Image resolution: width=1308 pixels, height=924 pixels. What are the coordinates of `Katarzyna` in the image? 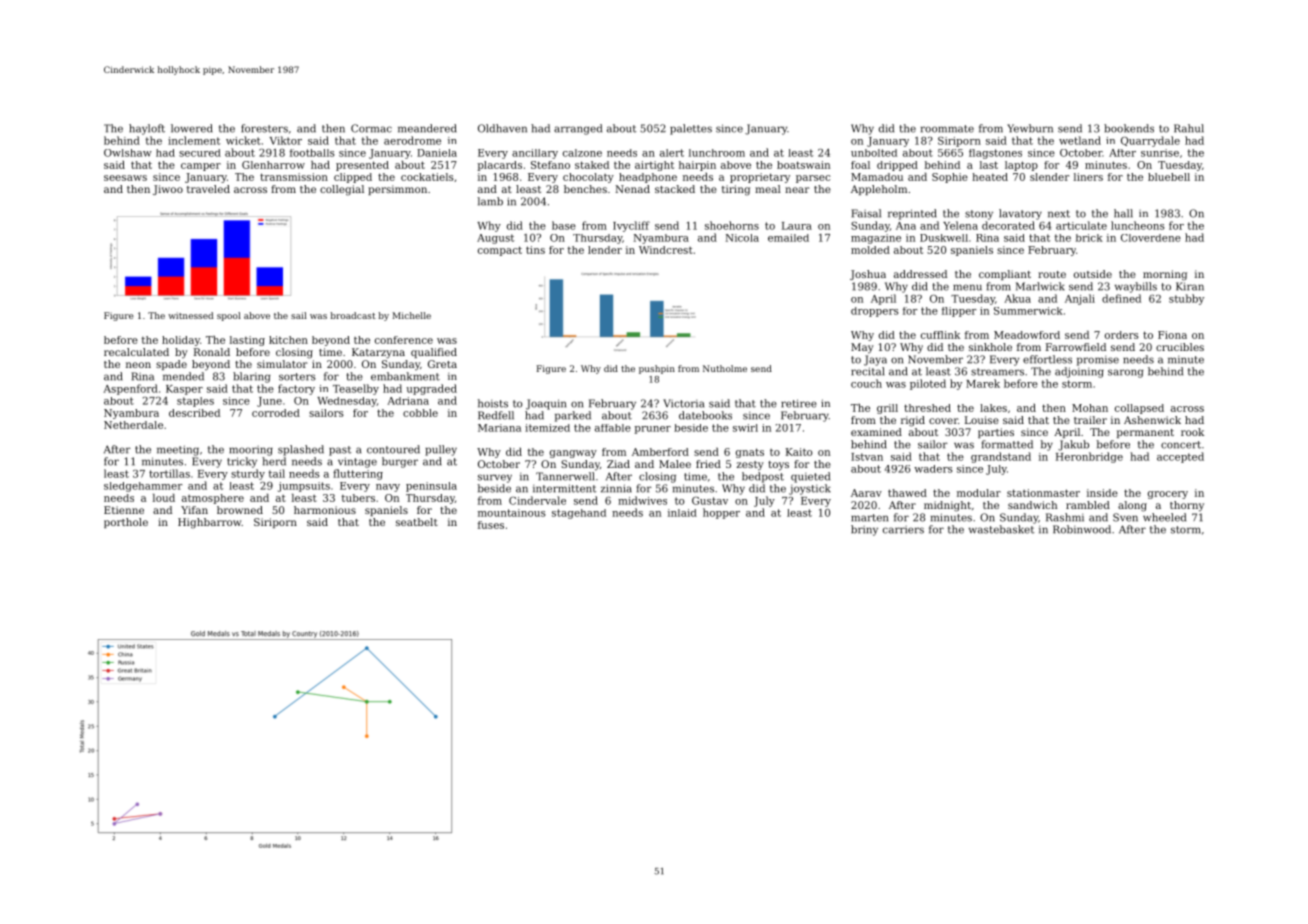 It's located at (378, 353).
